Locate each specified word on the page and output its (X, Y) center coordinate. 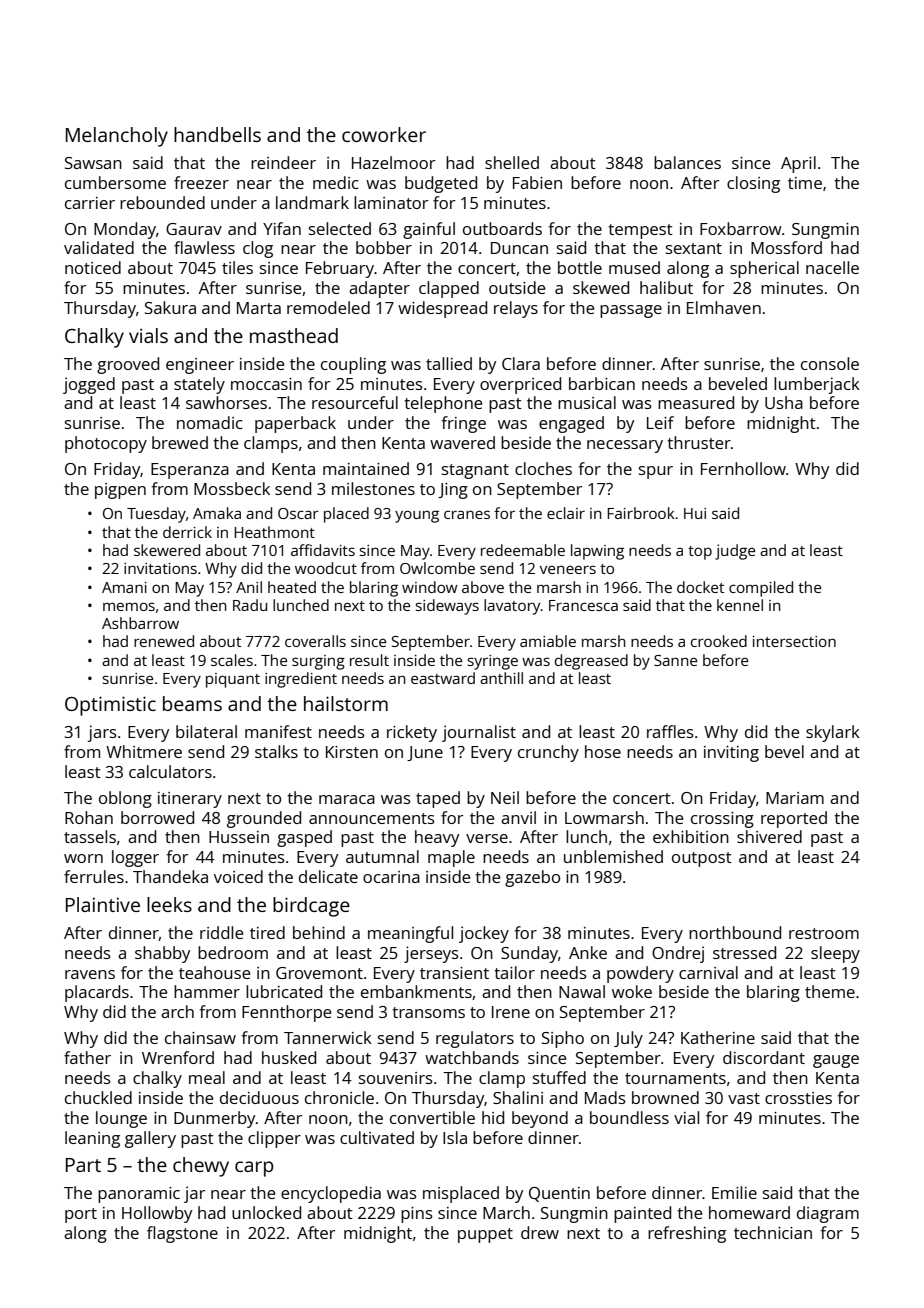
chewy (201, 1167)
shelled (512, 162)
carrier (90, 203)
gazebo (532, 878)
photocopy (106, 444)
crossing (722, 820)
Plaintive (103, 904)
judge (735, 552)
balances (687, 162)
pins (417, 1215)
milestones (373, 488)
